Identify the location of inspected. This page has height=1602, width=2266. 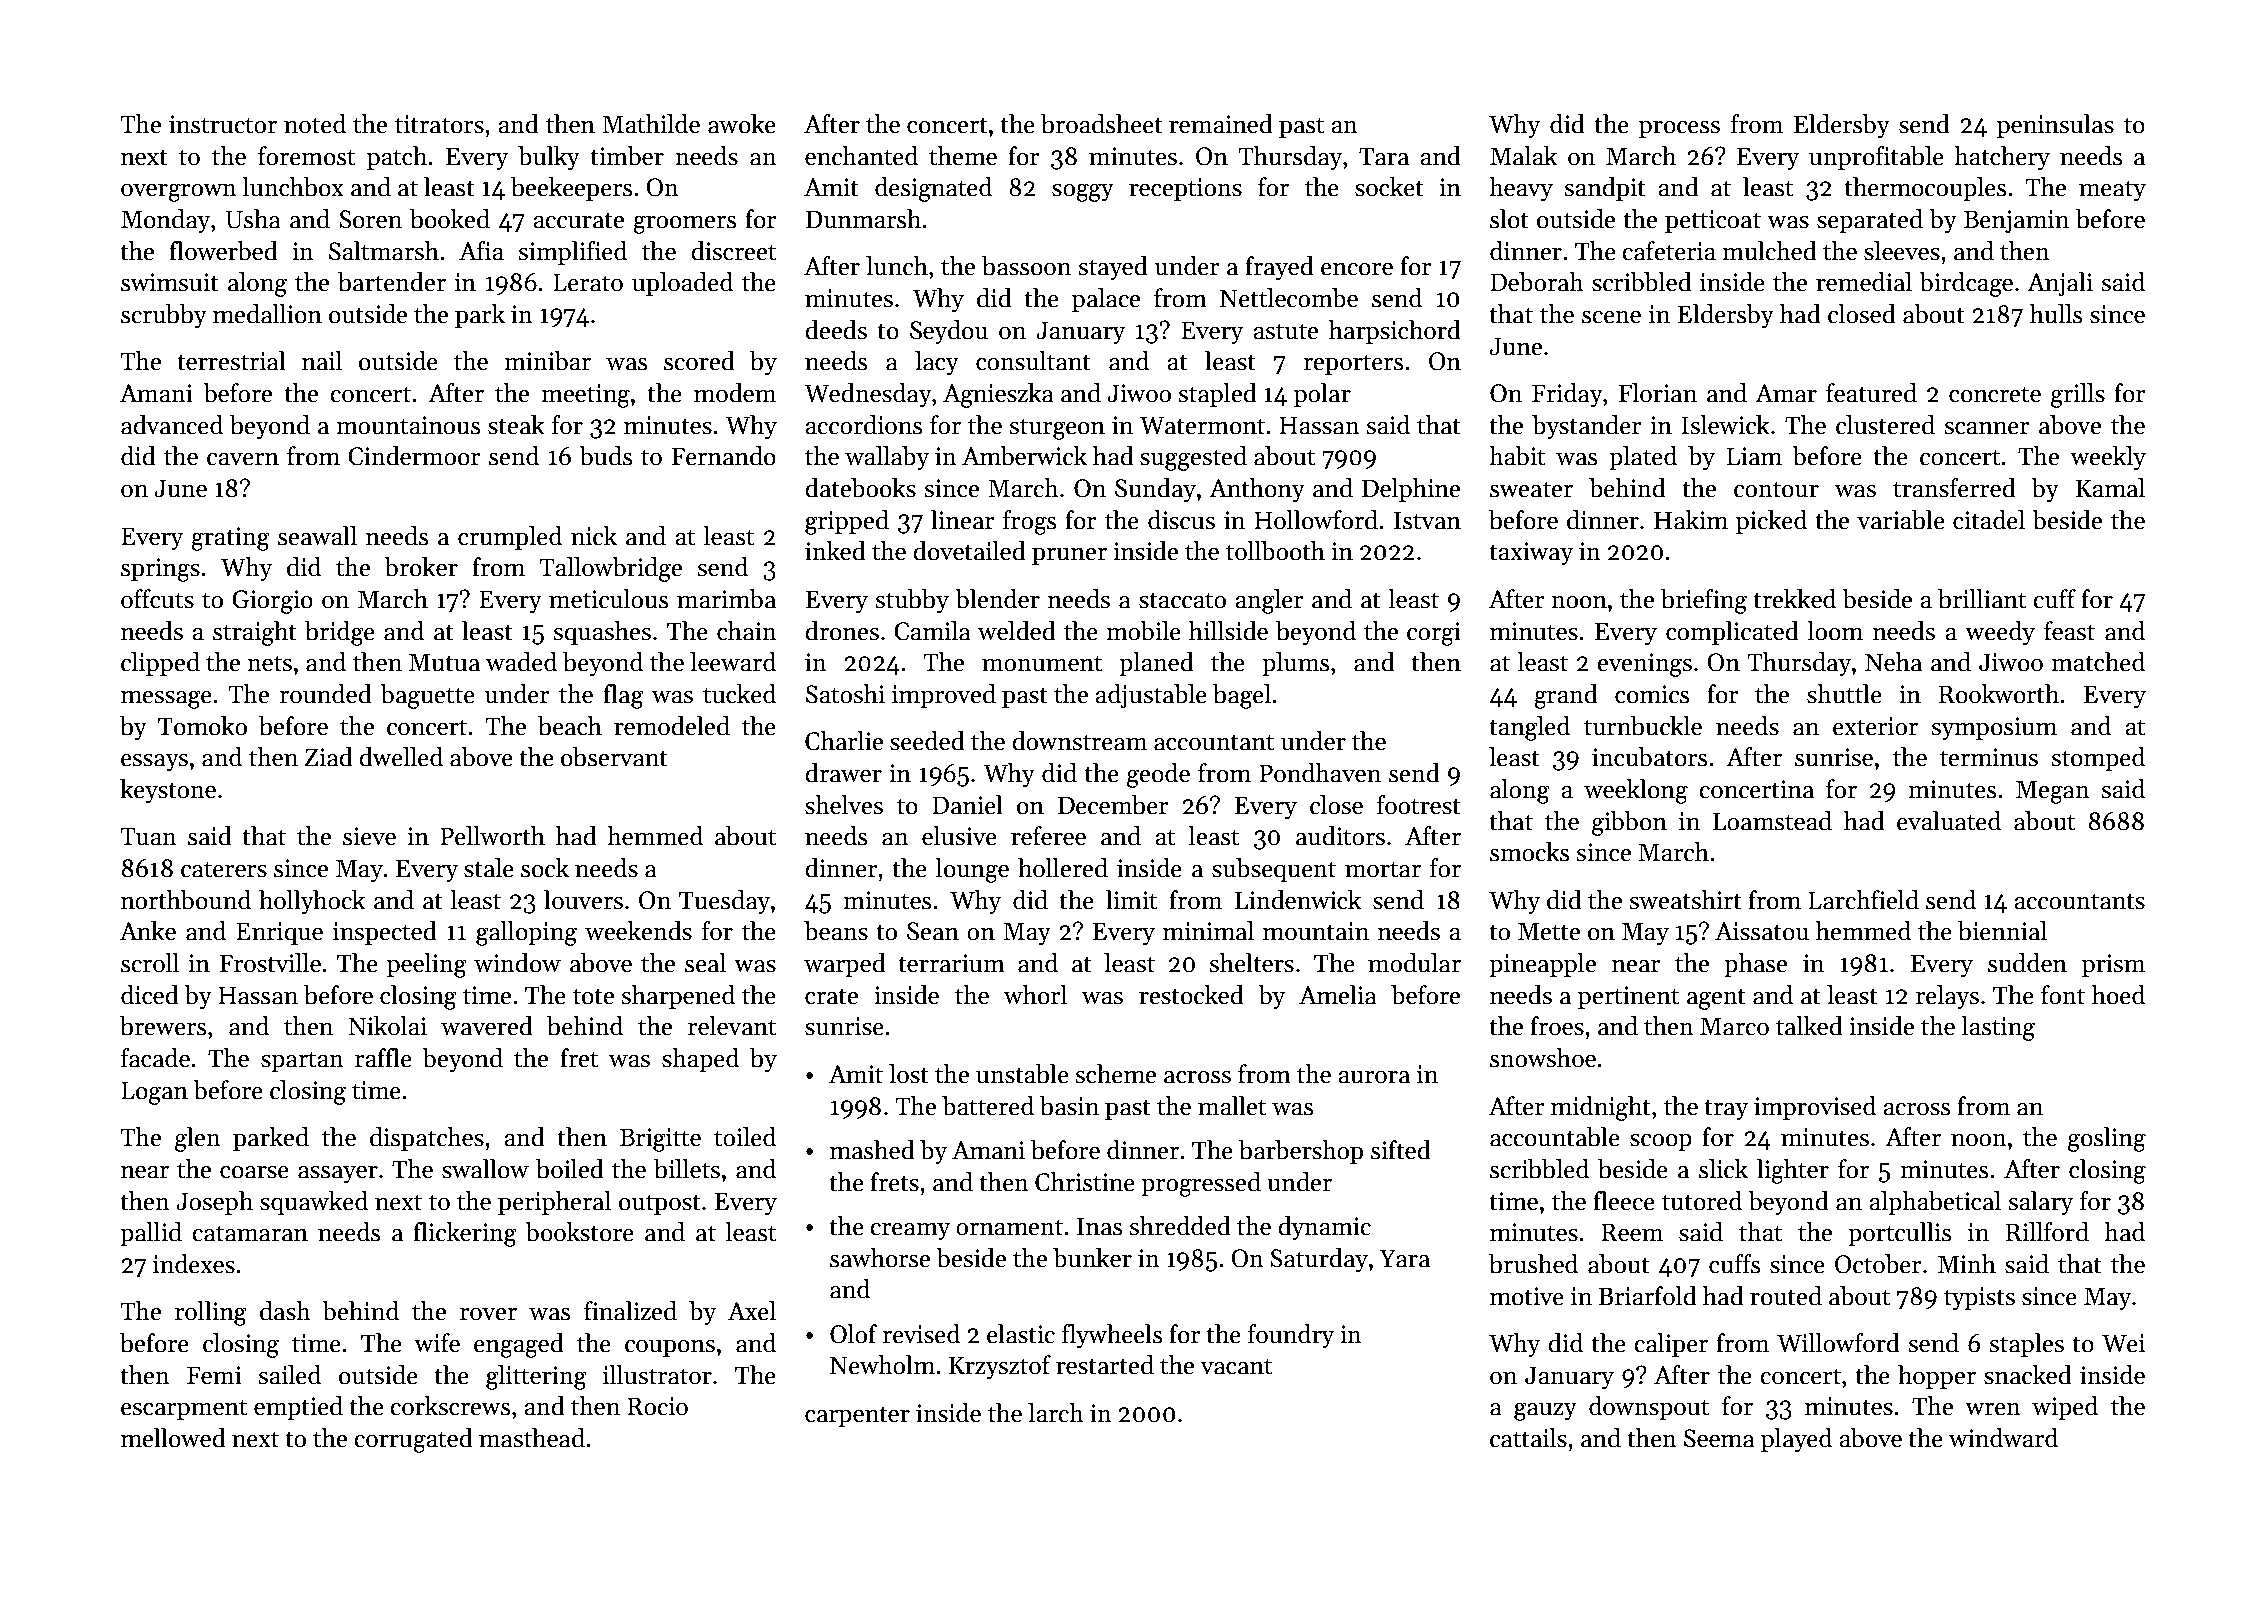
(385, 933).
